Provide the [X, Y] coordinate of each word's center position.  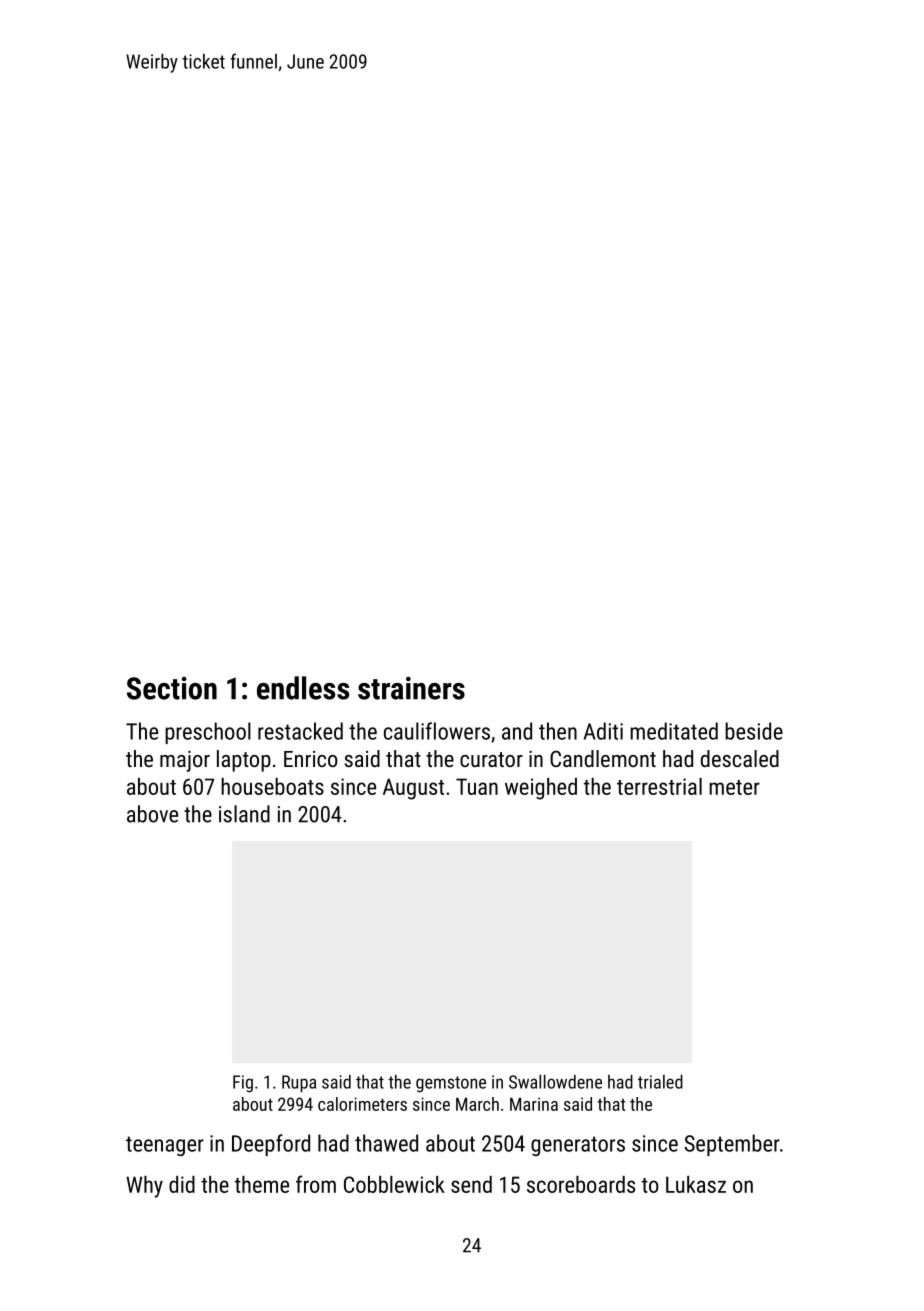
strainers [411, 688]
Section [172, 688]
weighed [541, 789]
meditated [674, 731]
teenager [165, 1146]
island [244, 814]
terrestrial [659, 786]
